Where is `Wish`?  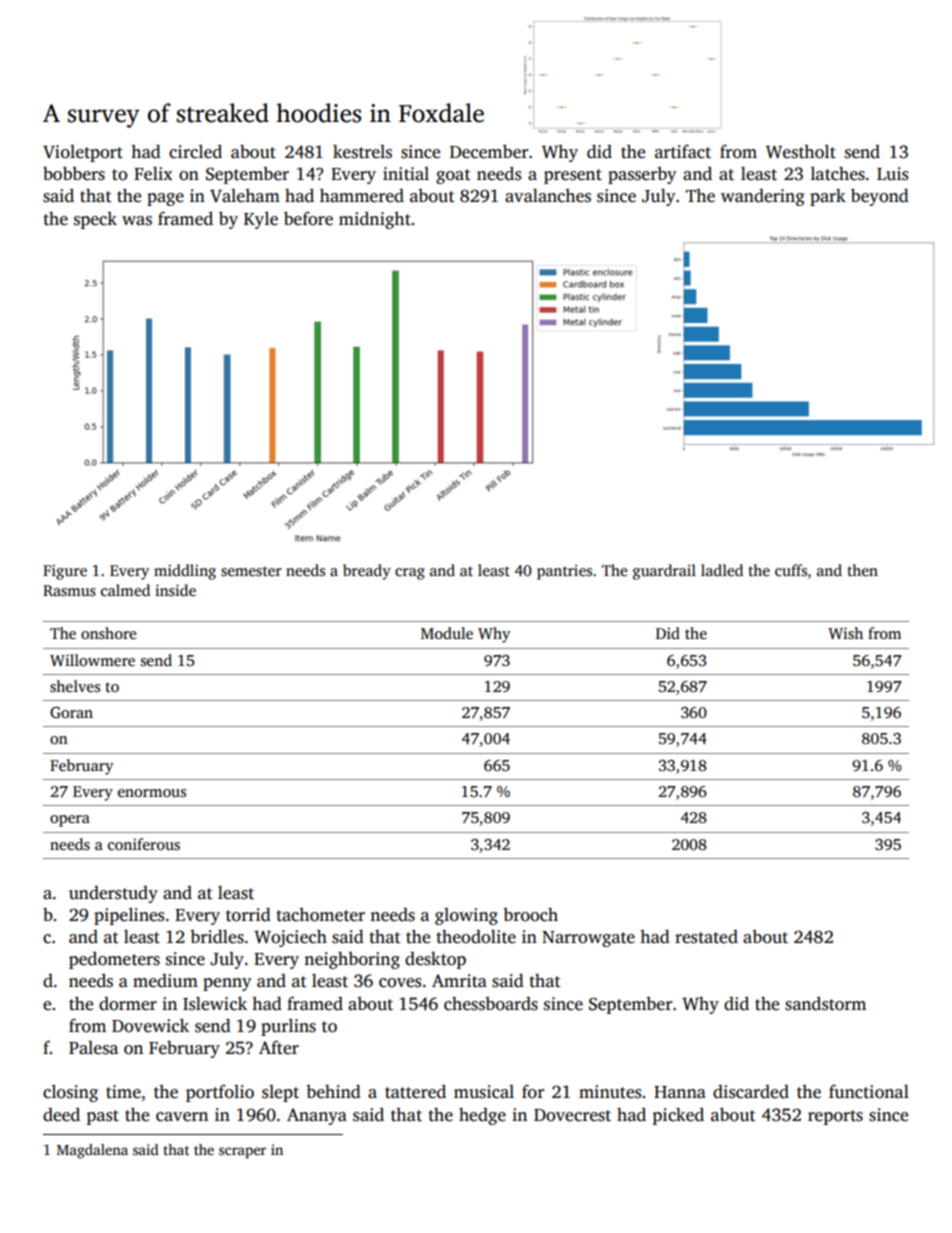 Wish is located at coordinates (845, 633).
